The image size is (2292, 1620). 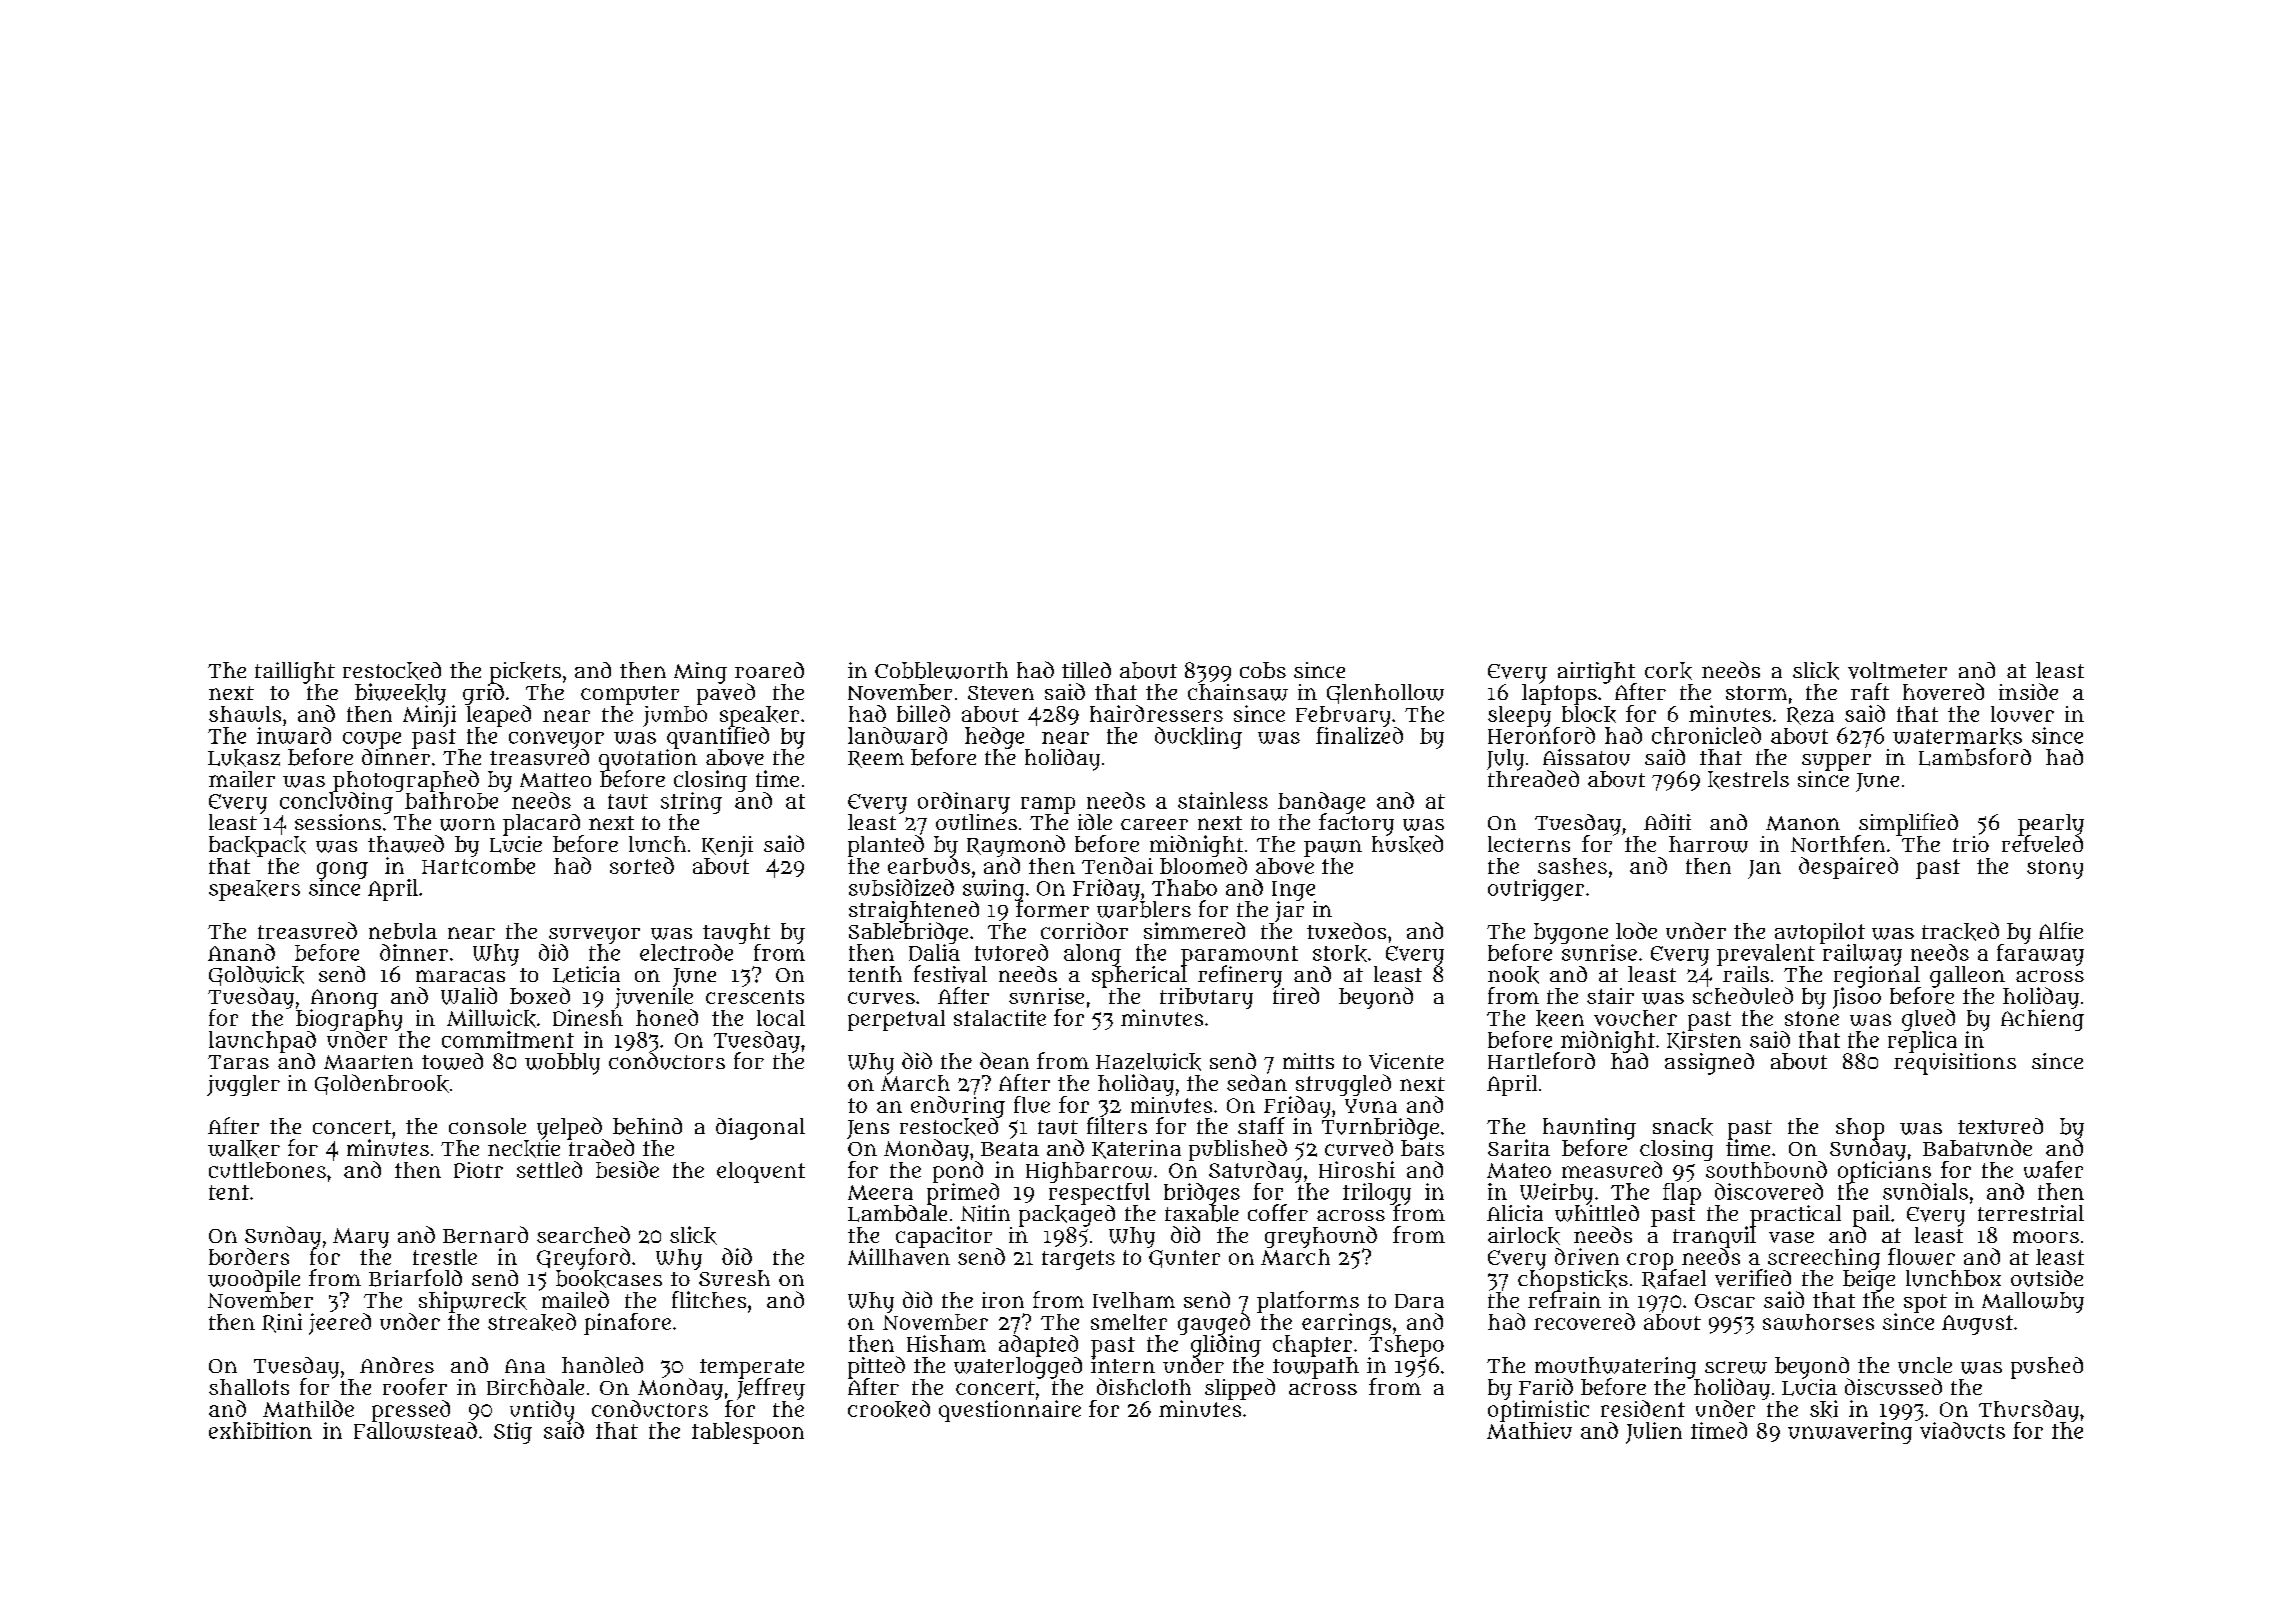 I want to click on replica, so click(x=1922, y=1042).
